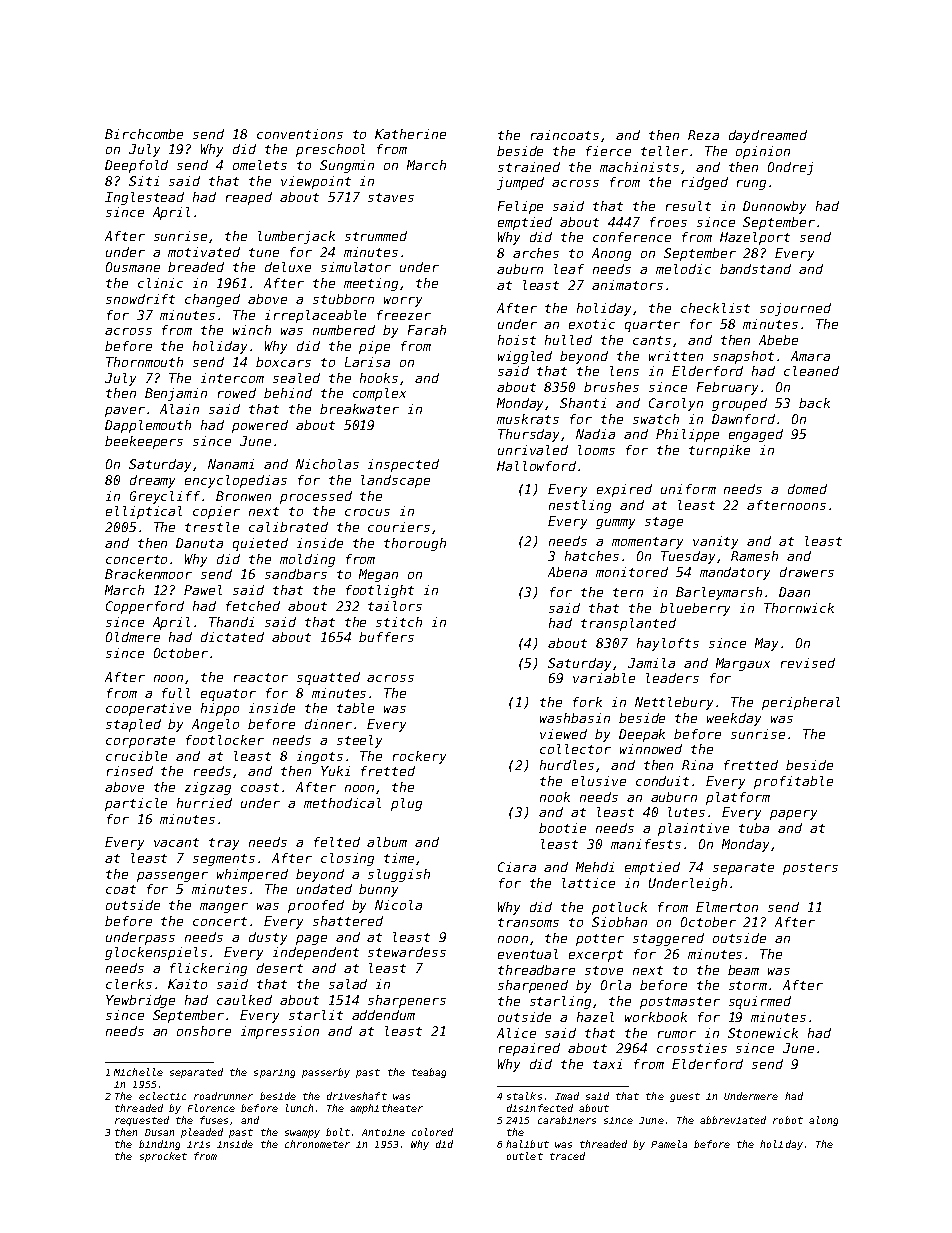 This image has height=1233, width=952. Describe the element at coordinates (536, 970) in the image. I see `threadbare` at that location.
